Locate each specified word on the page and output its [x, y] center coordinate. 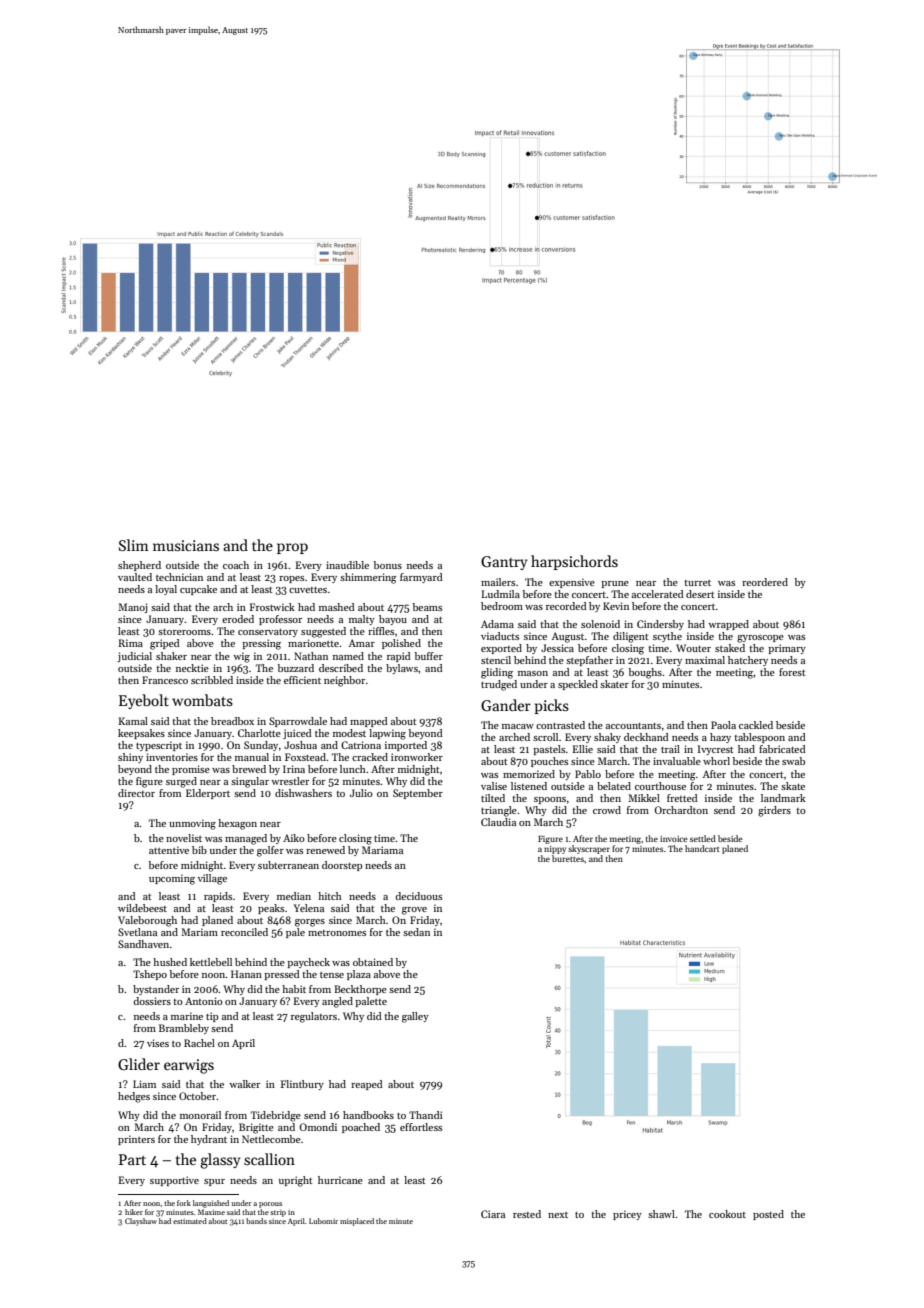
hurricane [340, 1180]
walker [244, 1084]
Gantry [504, 563]
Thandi [426, 1115]
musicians [186, 545]
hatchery [748, 661]
